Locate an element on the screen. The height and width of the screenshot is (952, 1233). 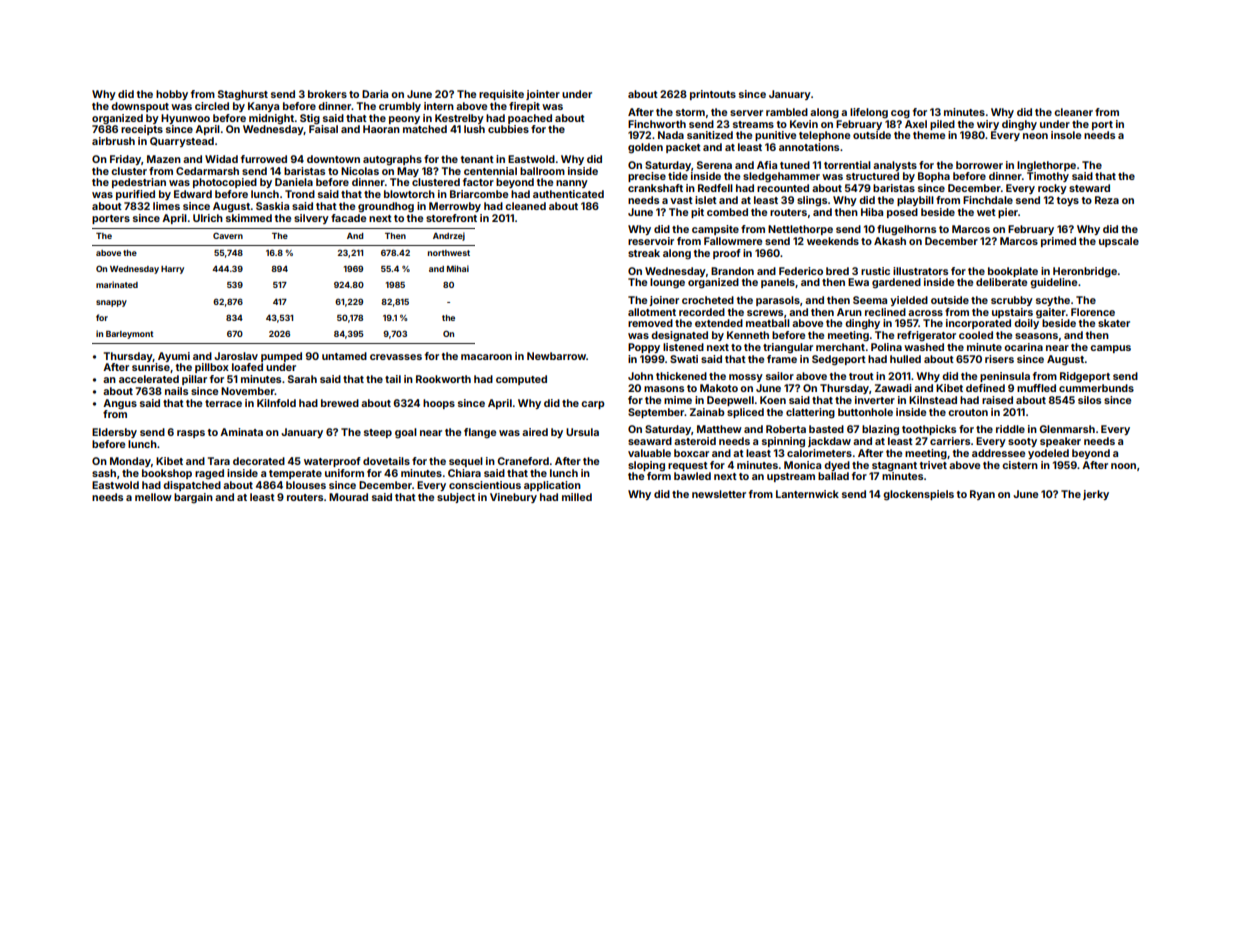
cleaned is located at coordinates (525, 206).
